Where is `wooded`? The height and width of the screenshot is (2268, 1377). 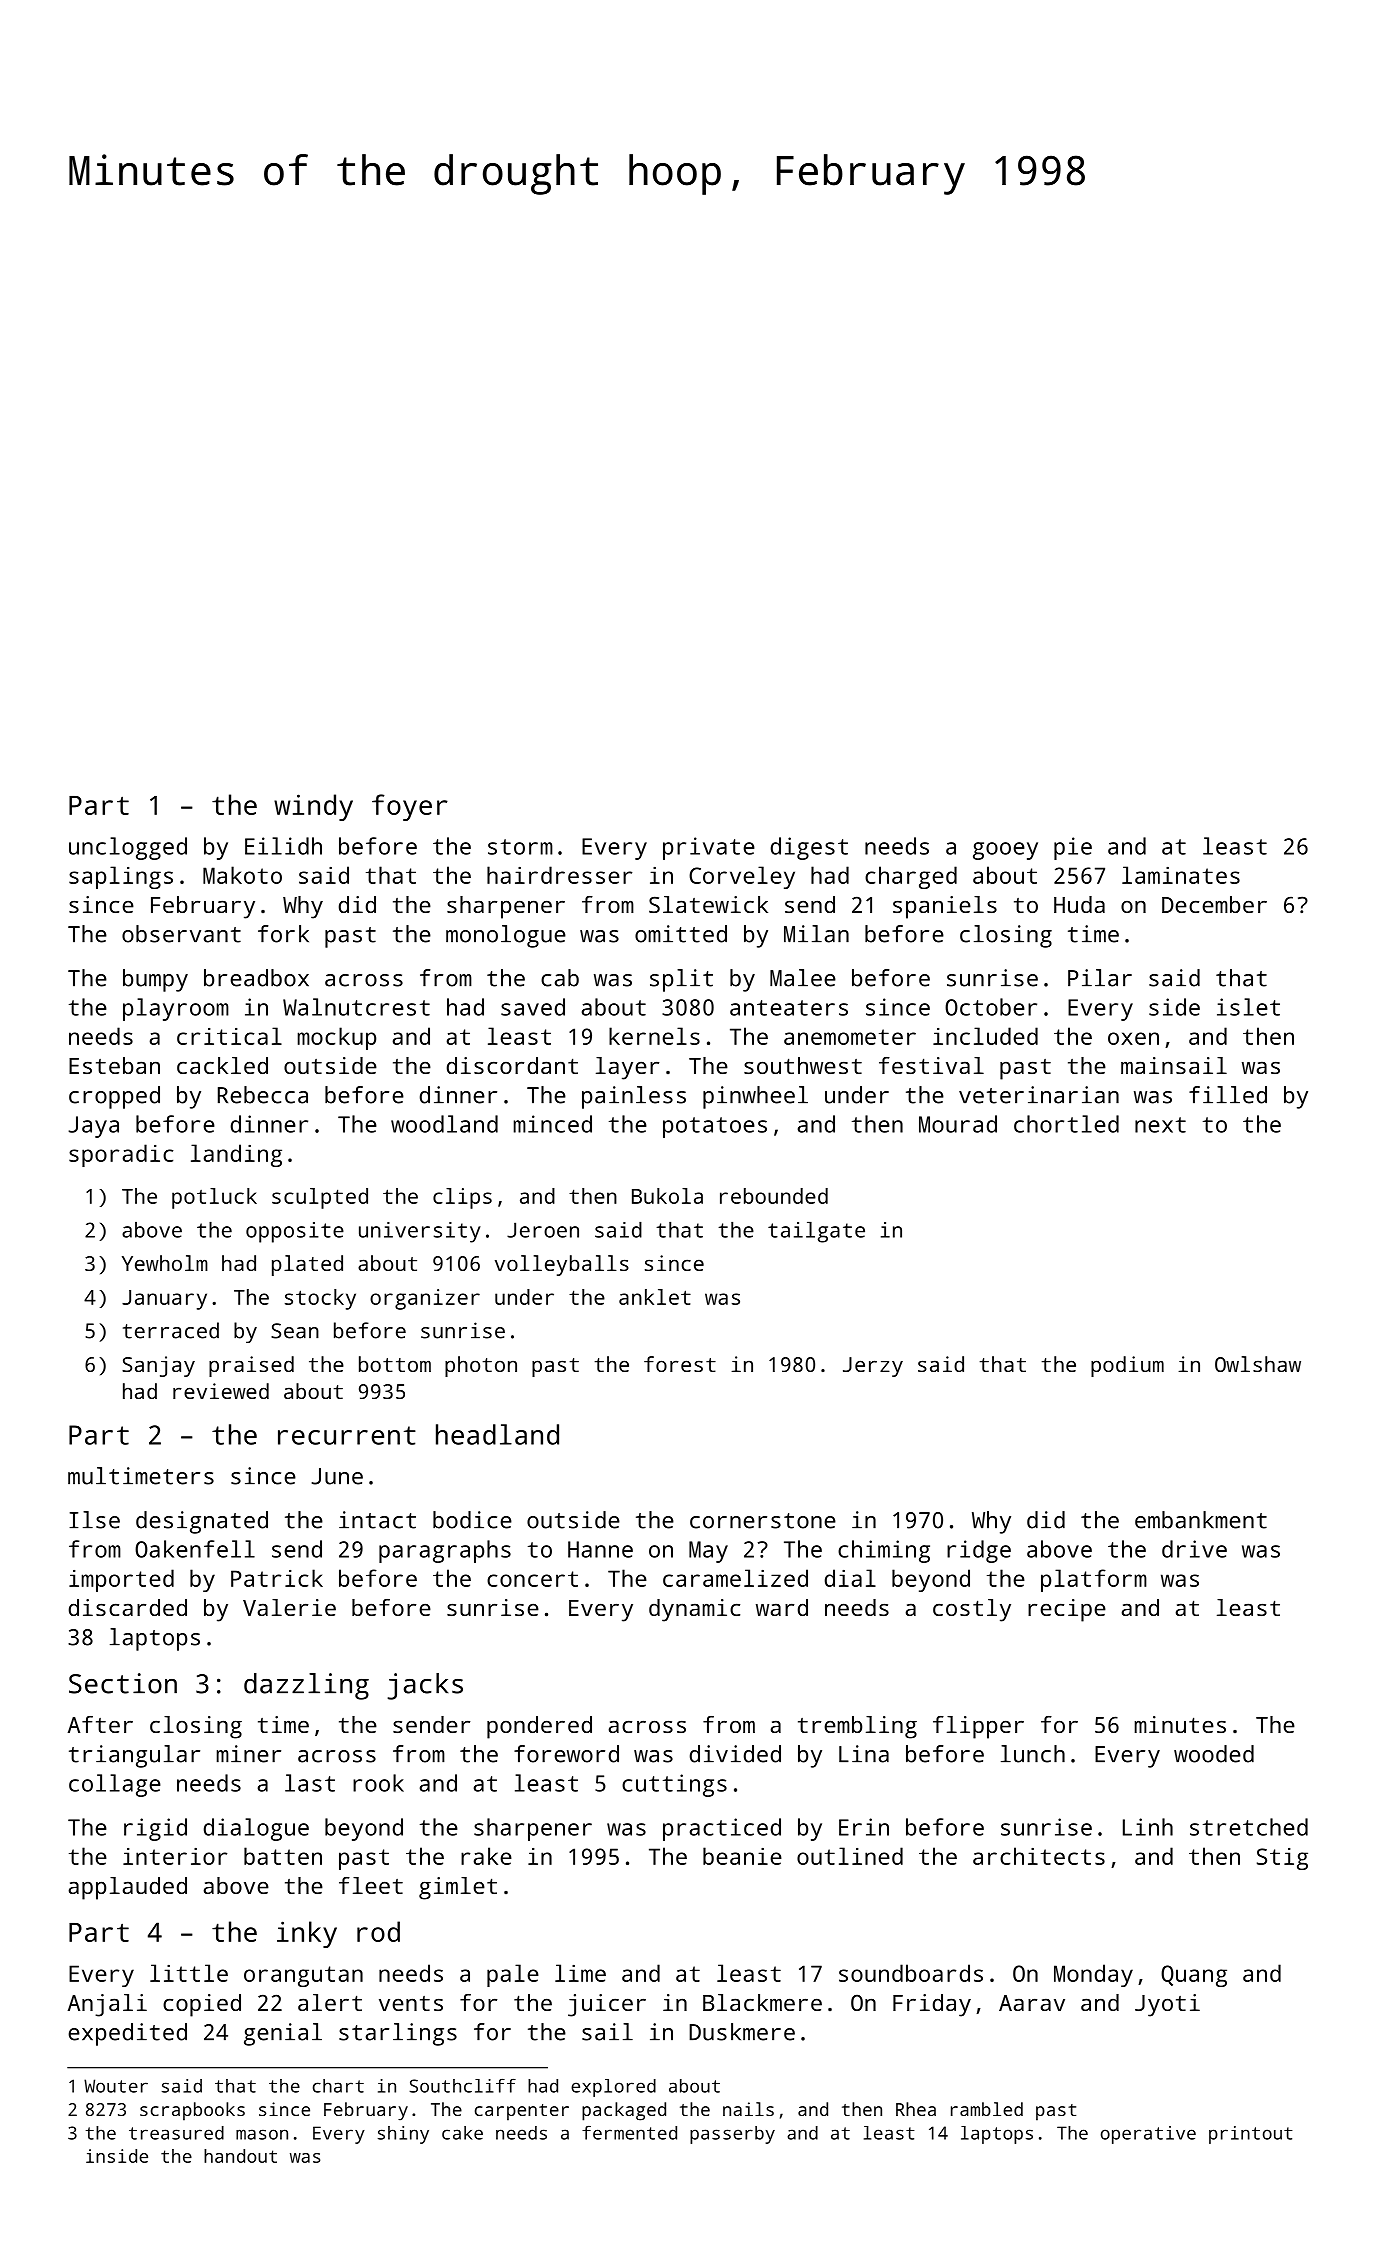 wooded is located at coordinates (1214, 1754).
